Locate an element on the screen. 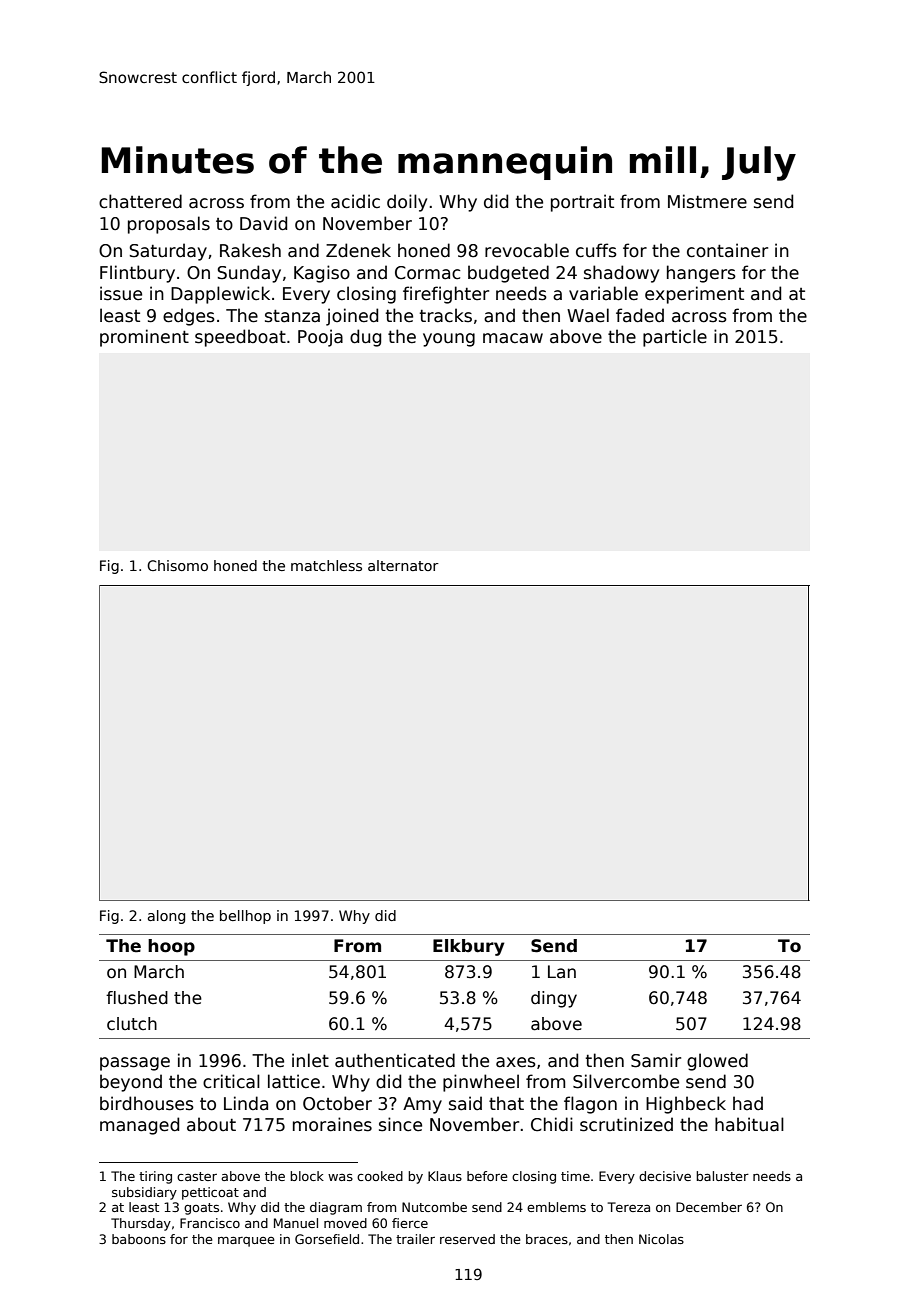 The height and width of the screenshot is (1316, 908). Thursday is located at coordinates (141, 1224).
